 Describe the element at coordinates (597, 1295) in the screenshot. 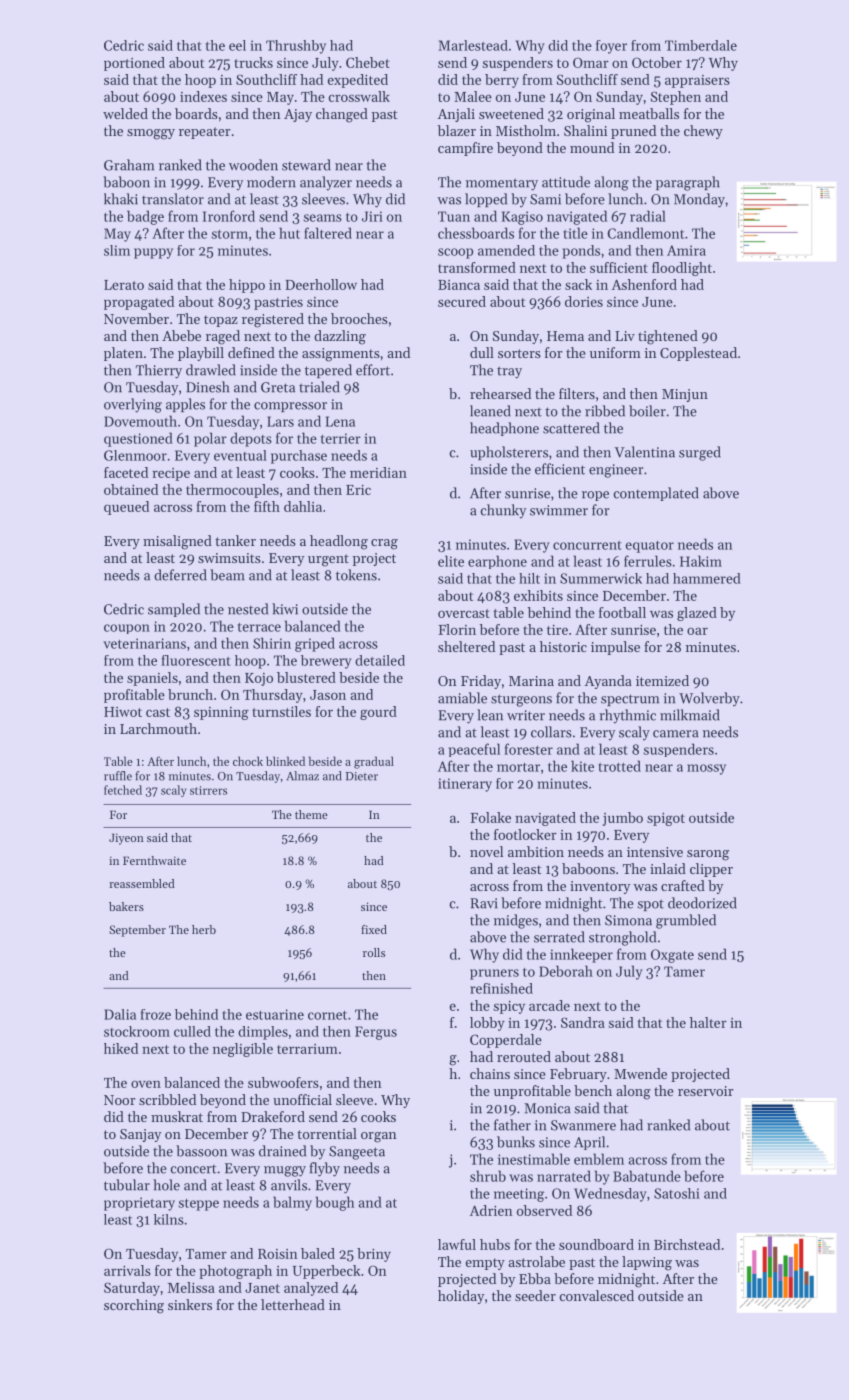

I see `convalesced` at that location.
